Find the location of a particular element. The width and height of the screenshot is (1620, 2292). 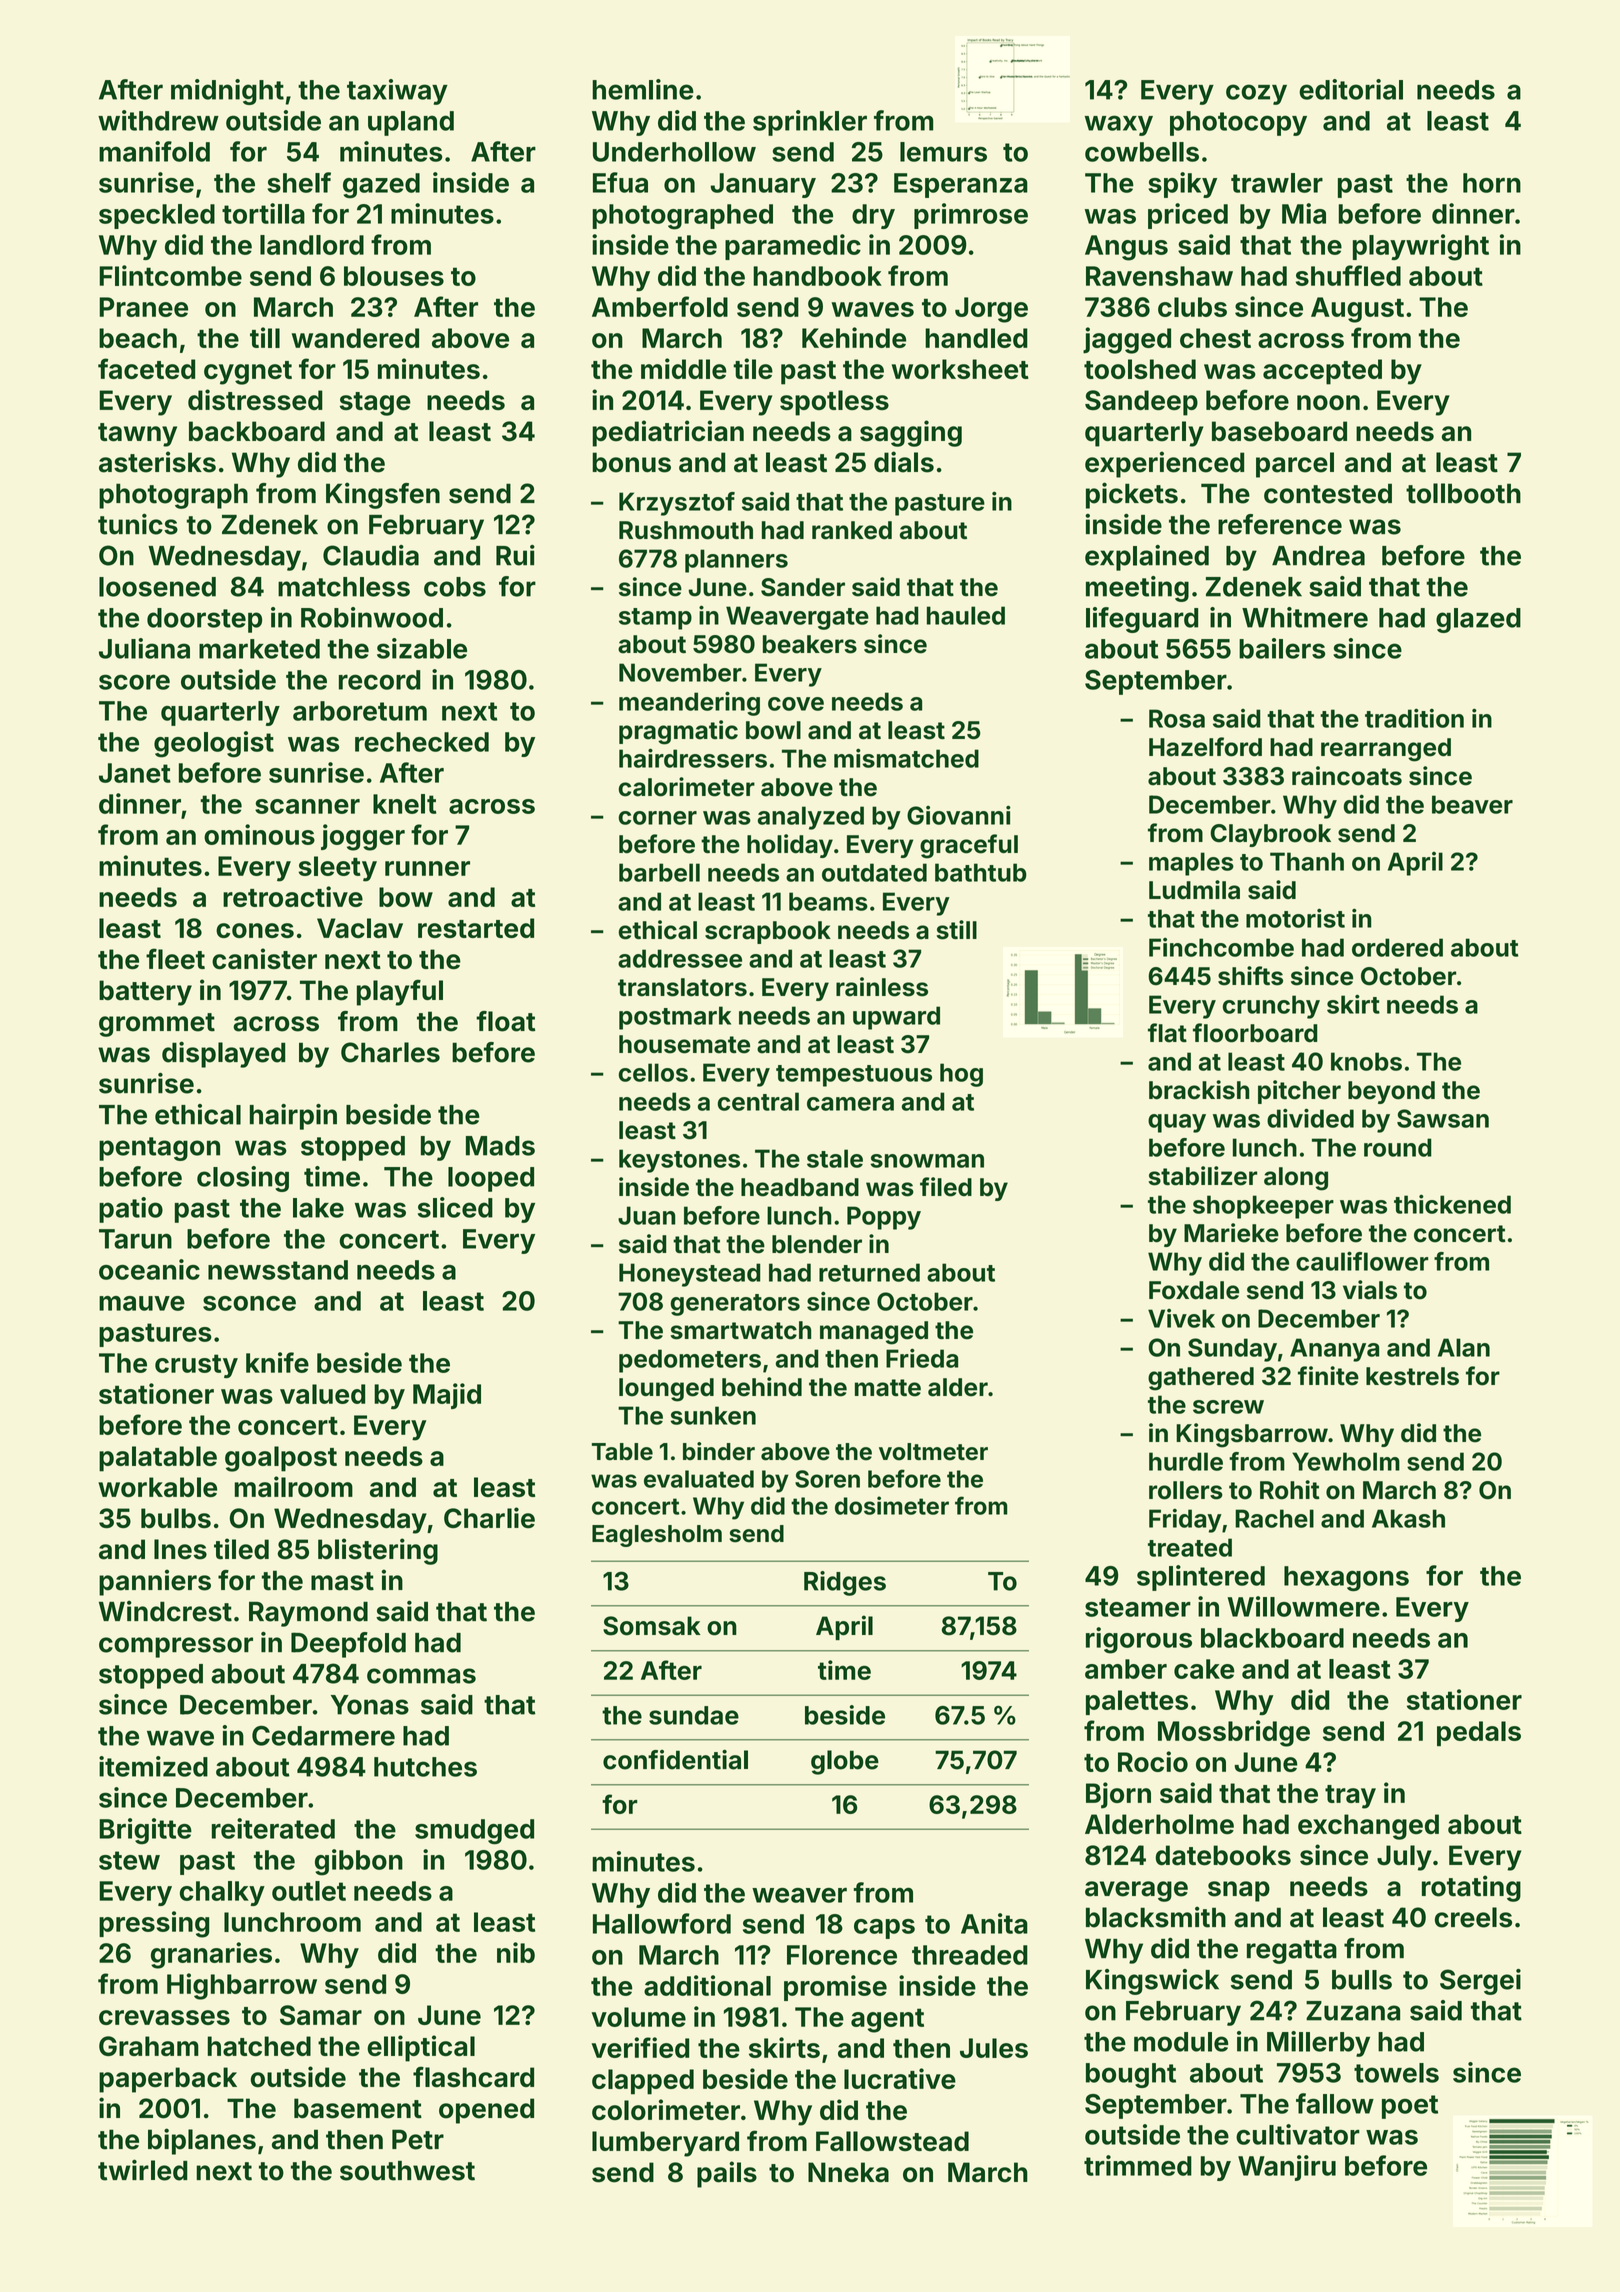

toolshed is located at coordinates (1140, 369).
